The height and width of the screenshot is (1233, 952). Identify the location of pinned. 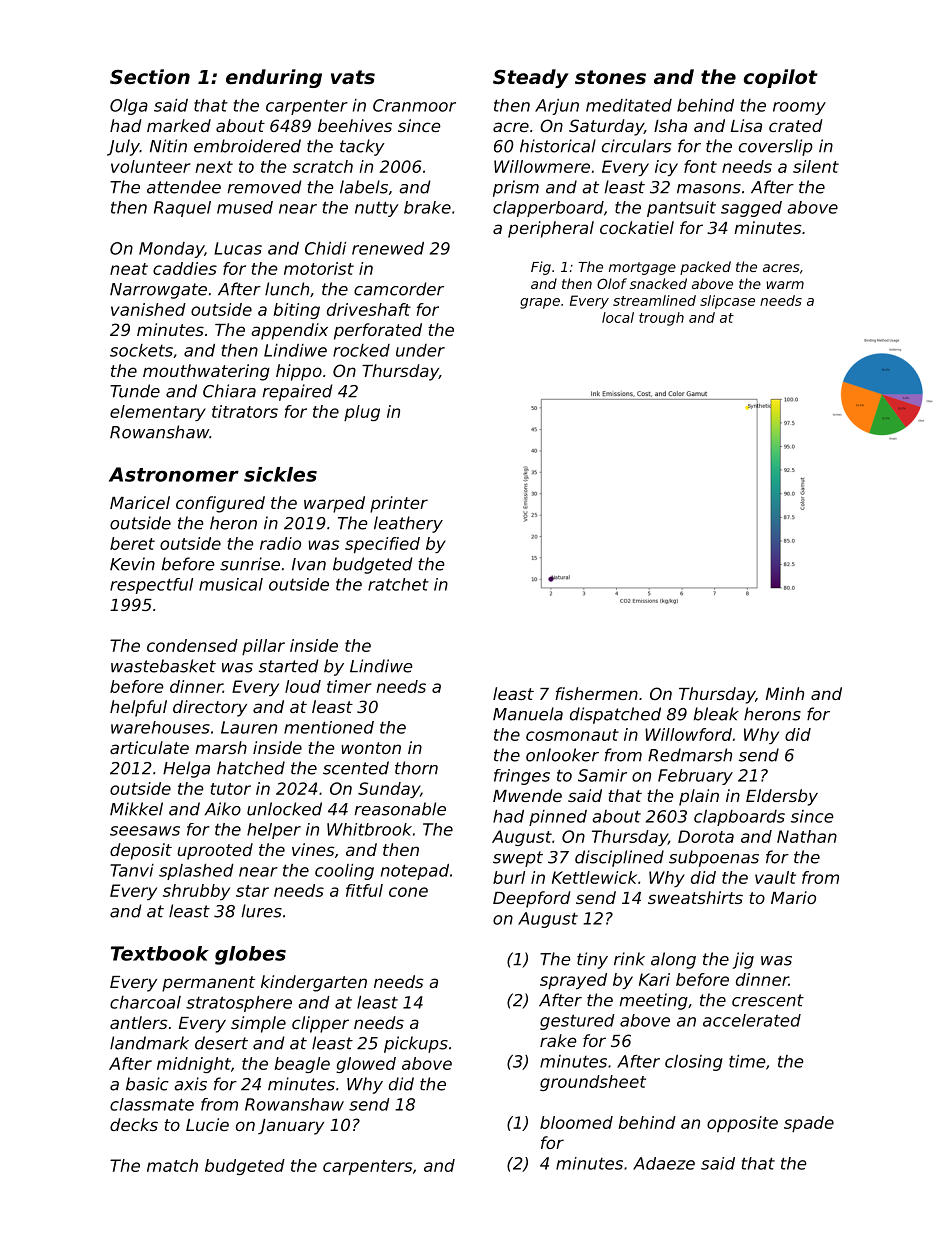
(558, 818).
